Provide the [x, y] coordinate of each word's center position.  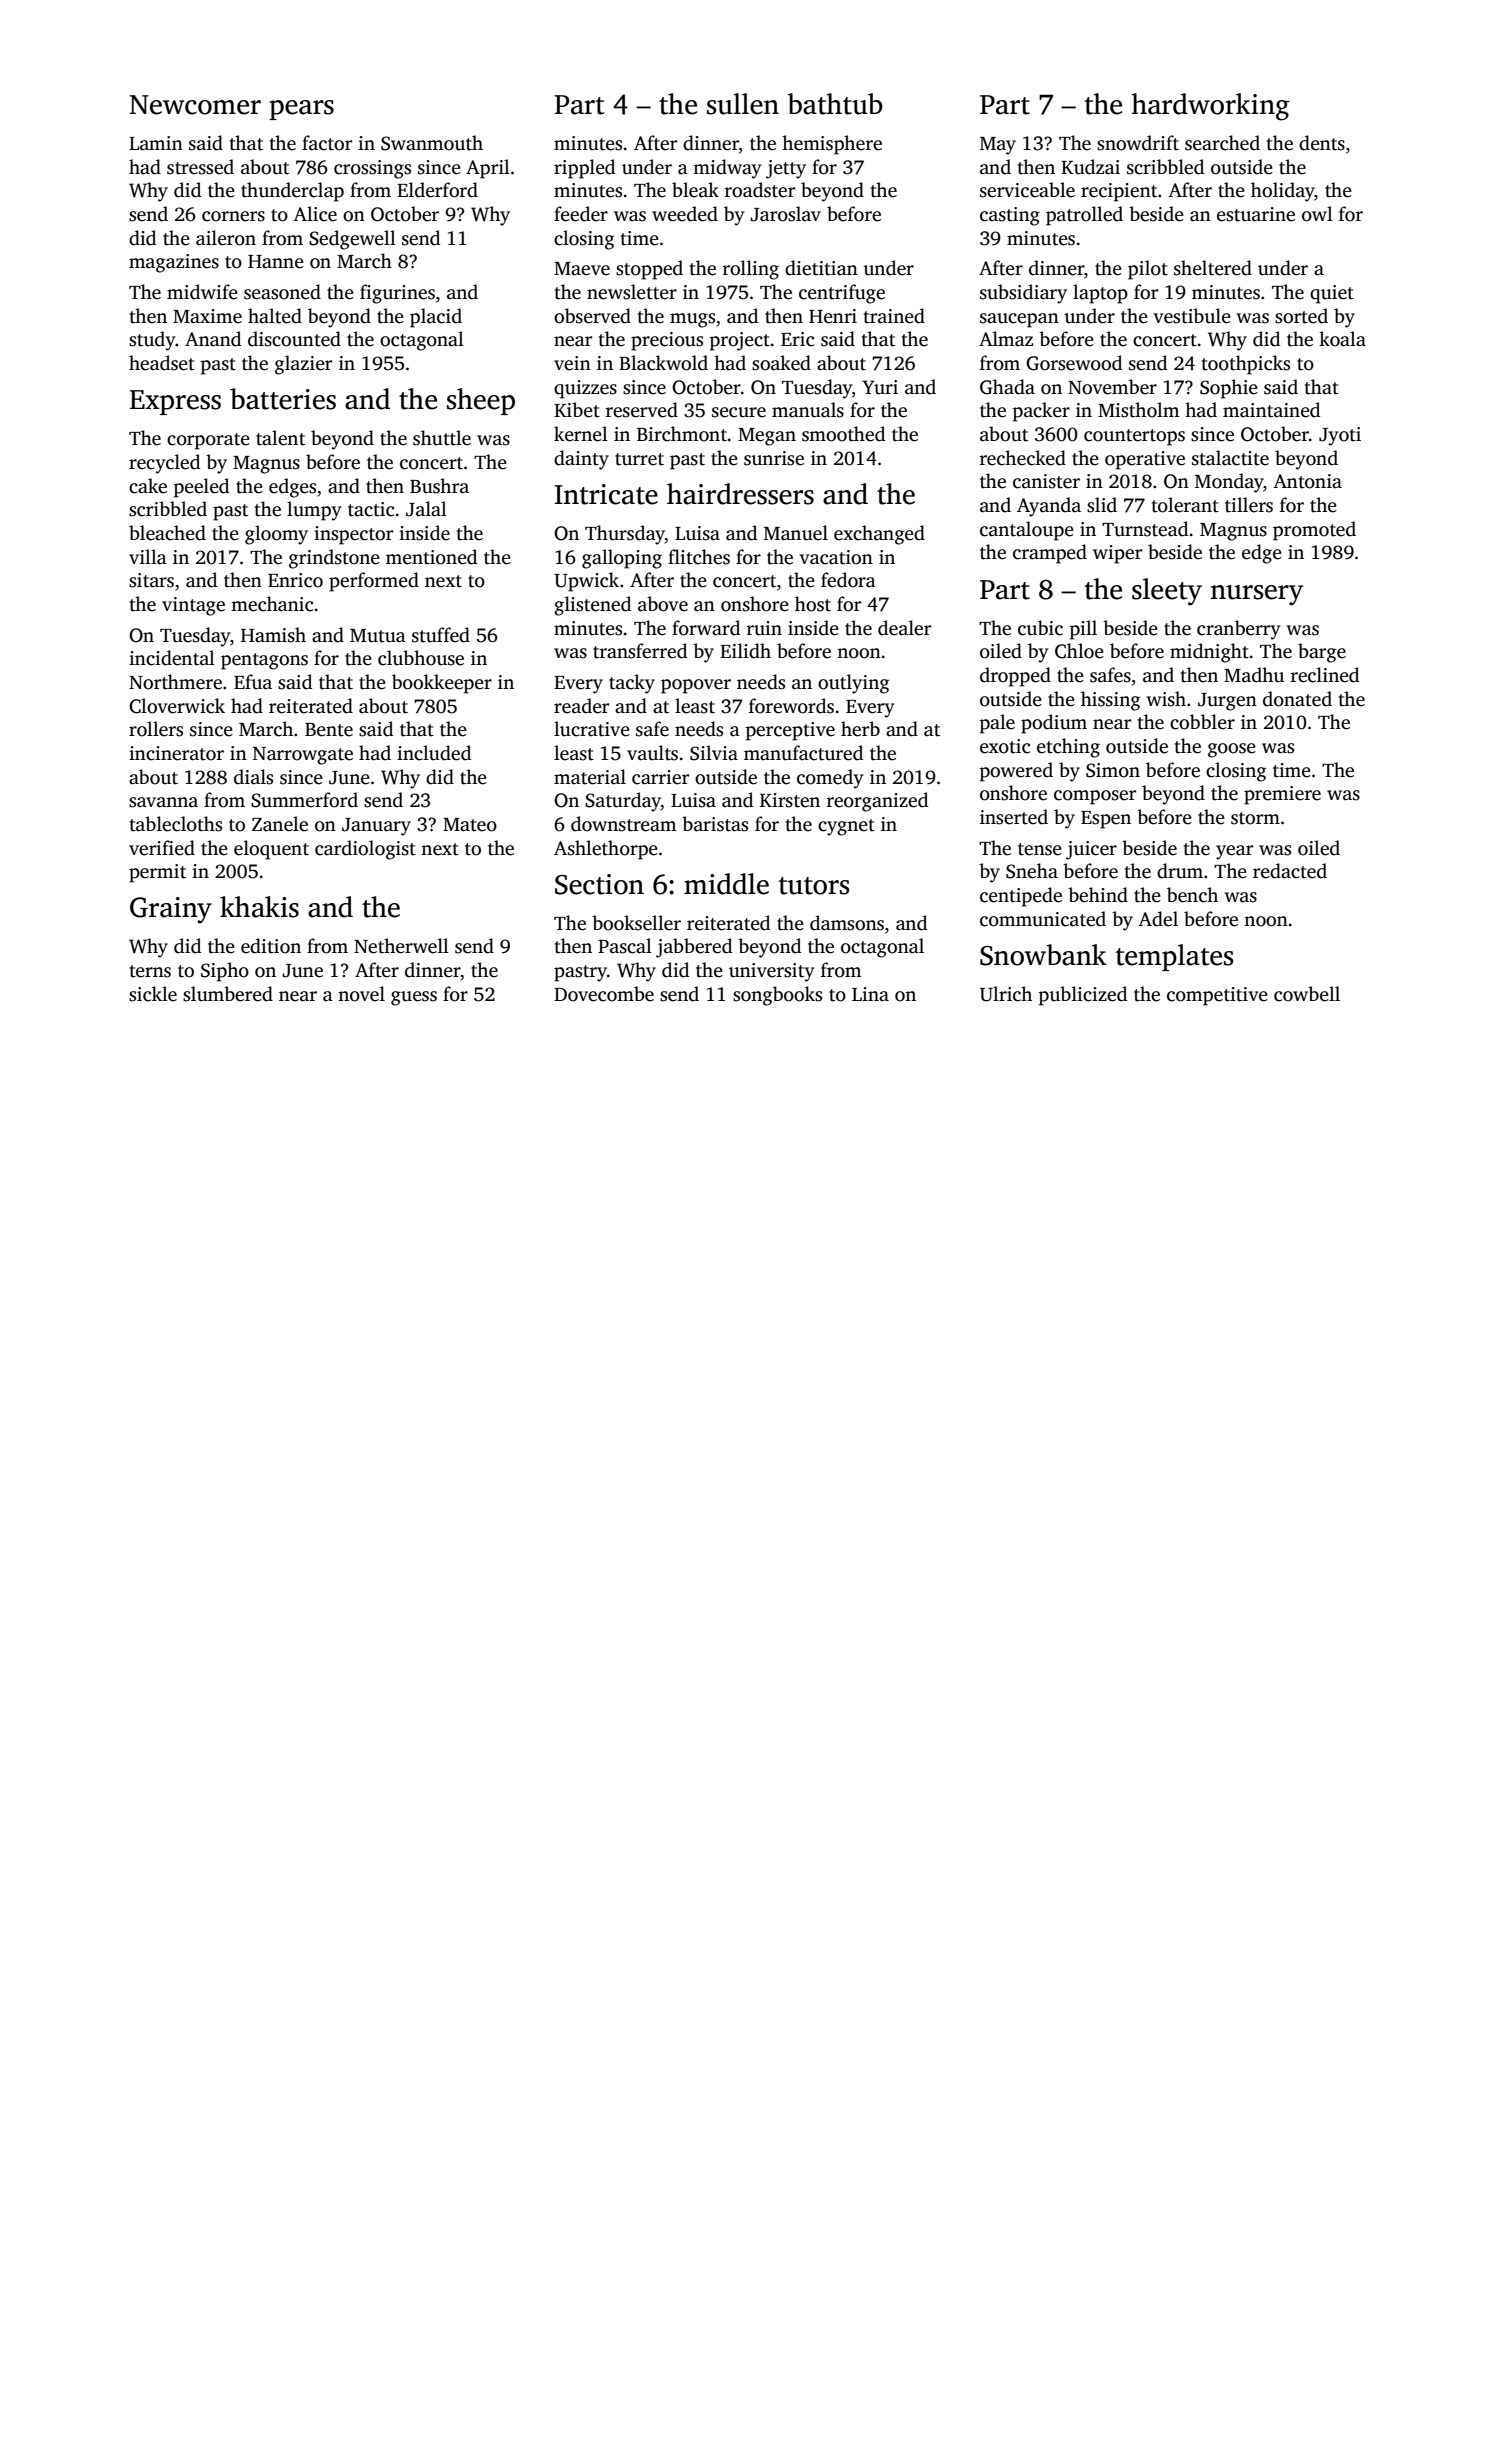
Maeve [582, 269]
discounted [294, 339]
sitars [151, 580]
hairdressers [740, 494]
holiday [1283, 192]
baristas [715, 824]
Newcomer [195, 105]
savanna [163, 802]
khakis [259, 907]
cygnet [846, 827]
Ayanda [1049, 507]
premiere [1282, 795]
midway [727, 169]
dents [1322, 143]
